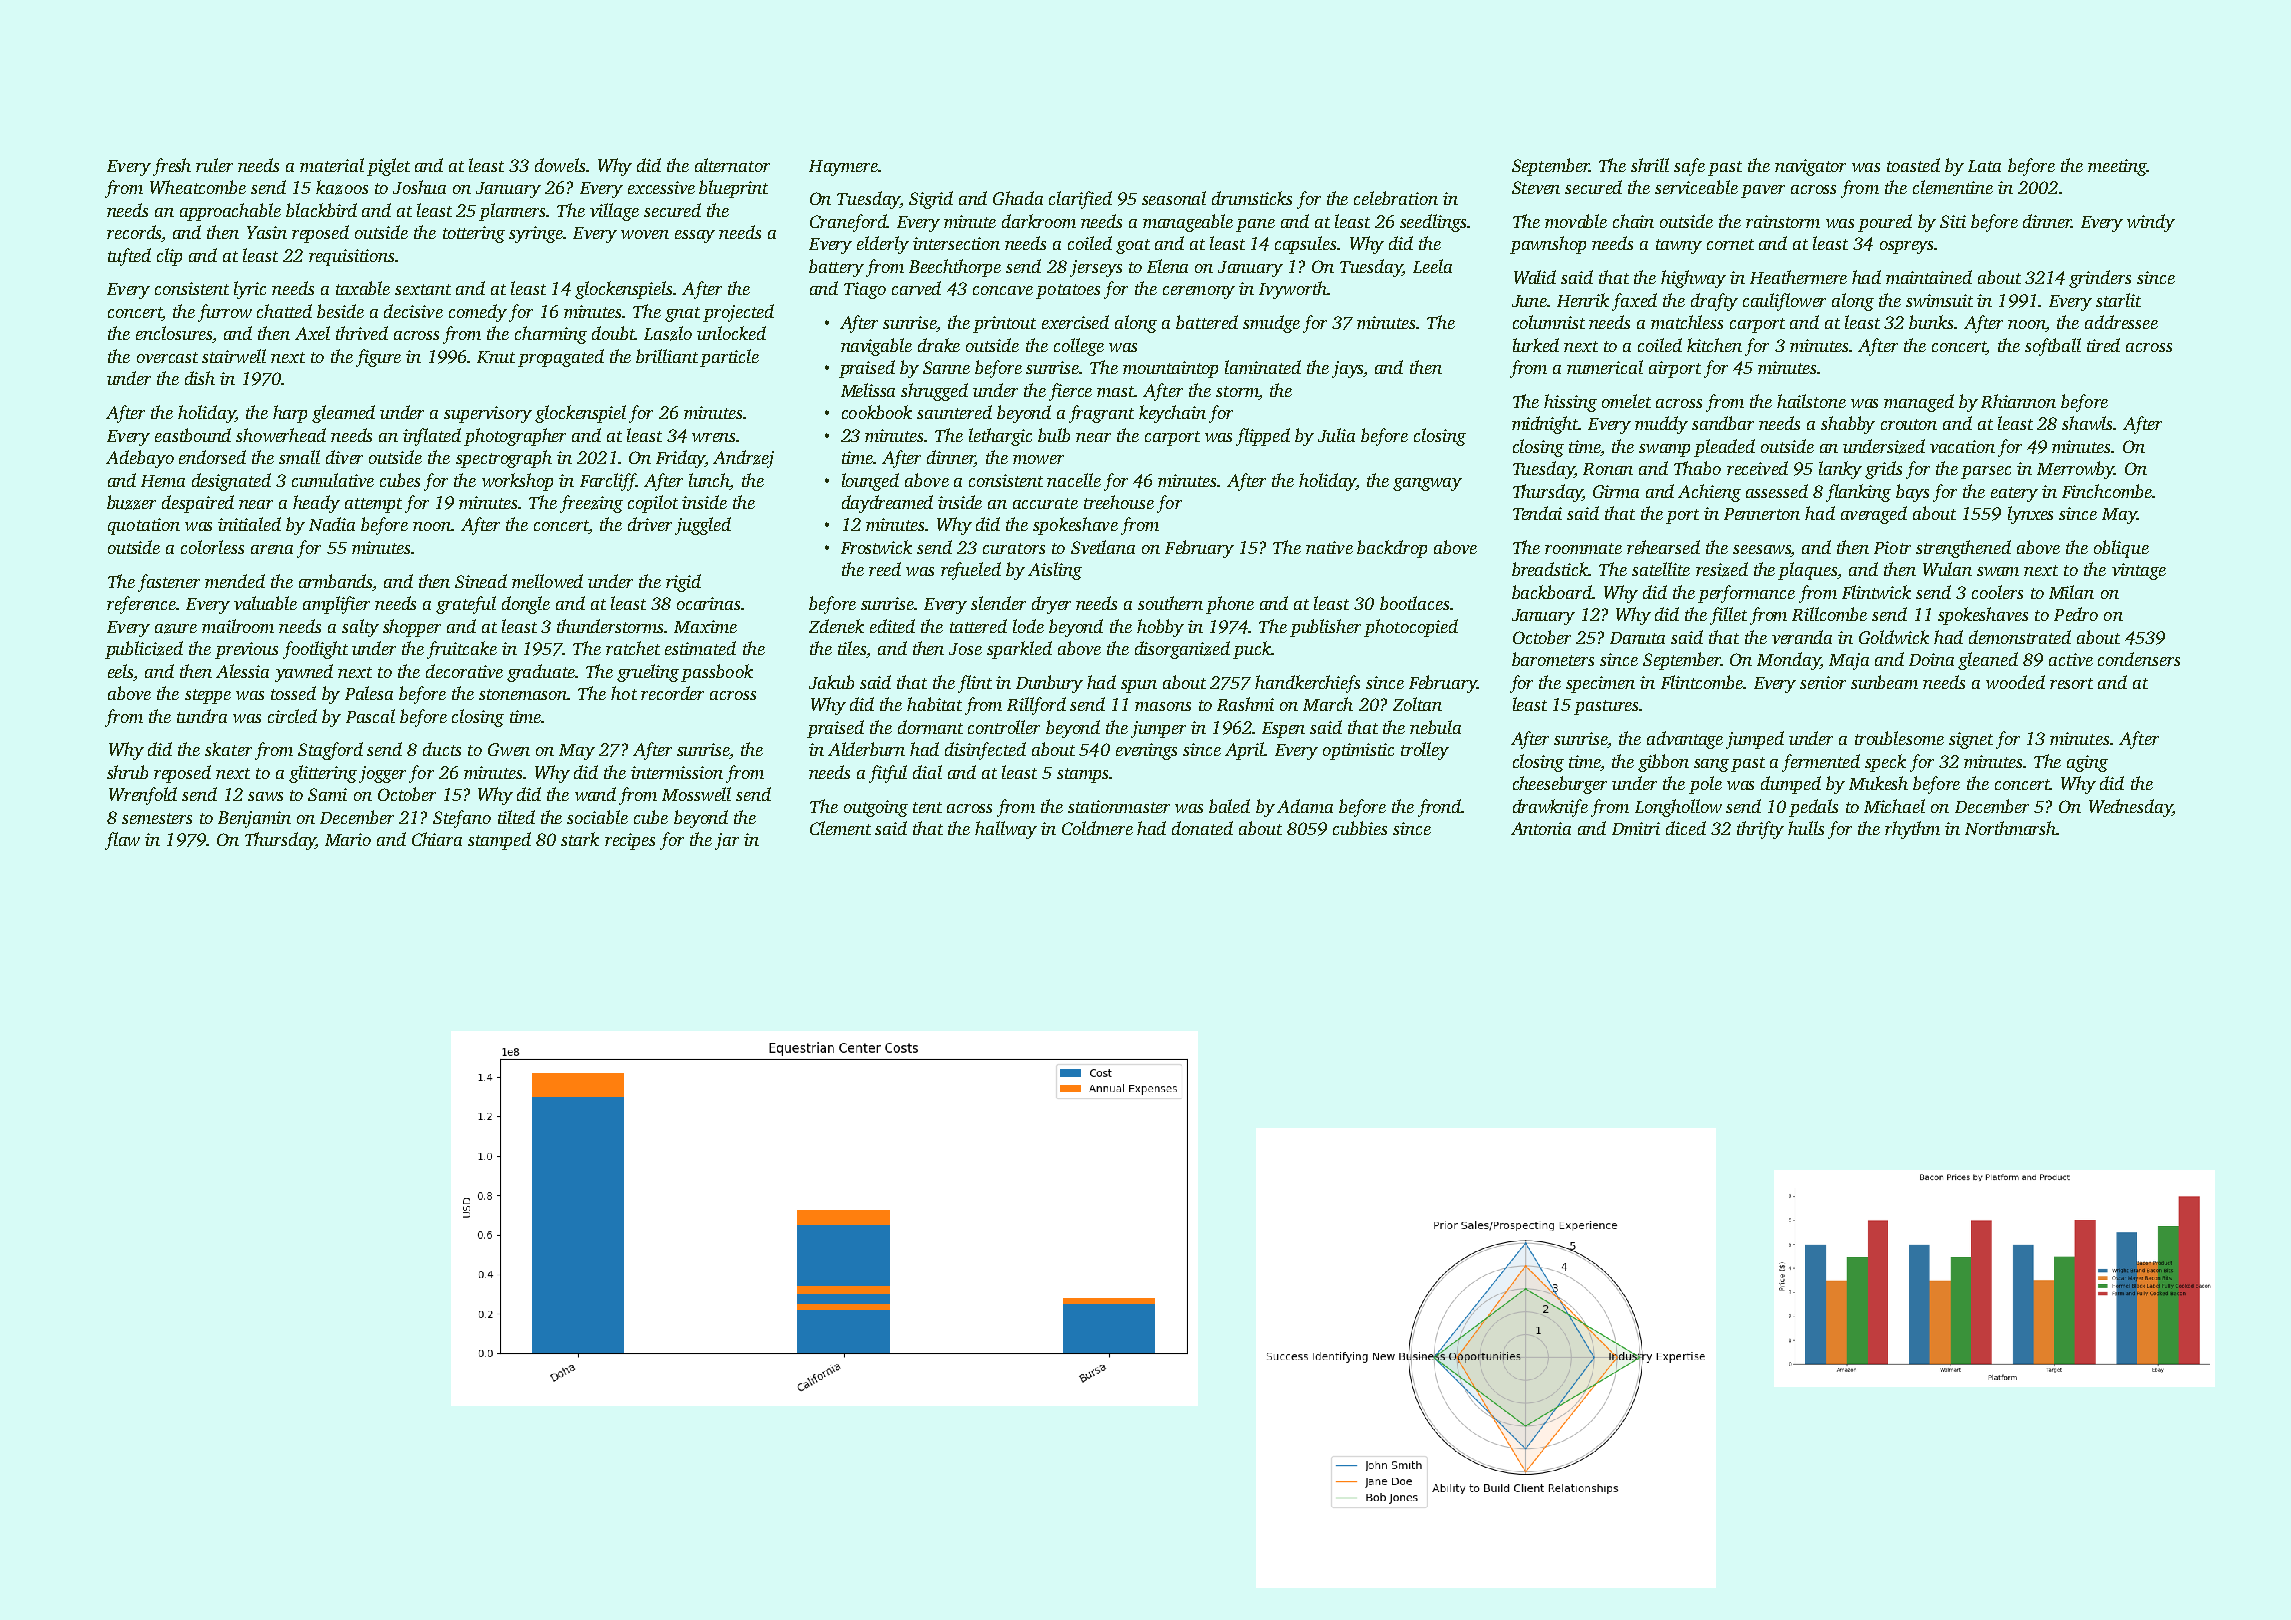  Describe the element at coordinates (1802, 637) in the screenshot. I see `veranda` at that location.
